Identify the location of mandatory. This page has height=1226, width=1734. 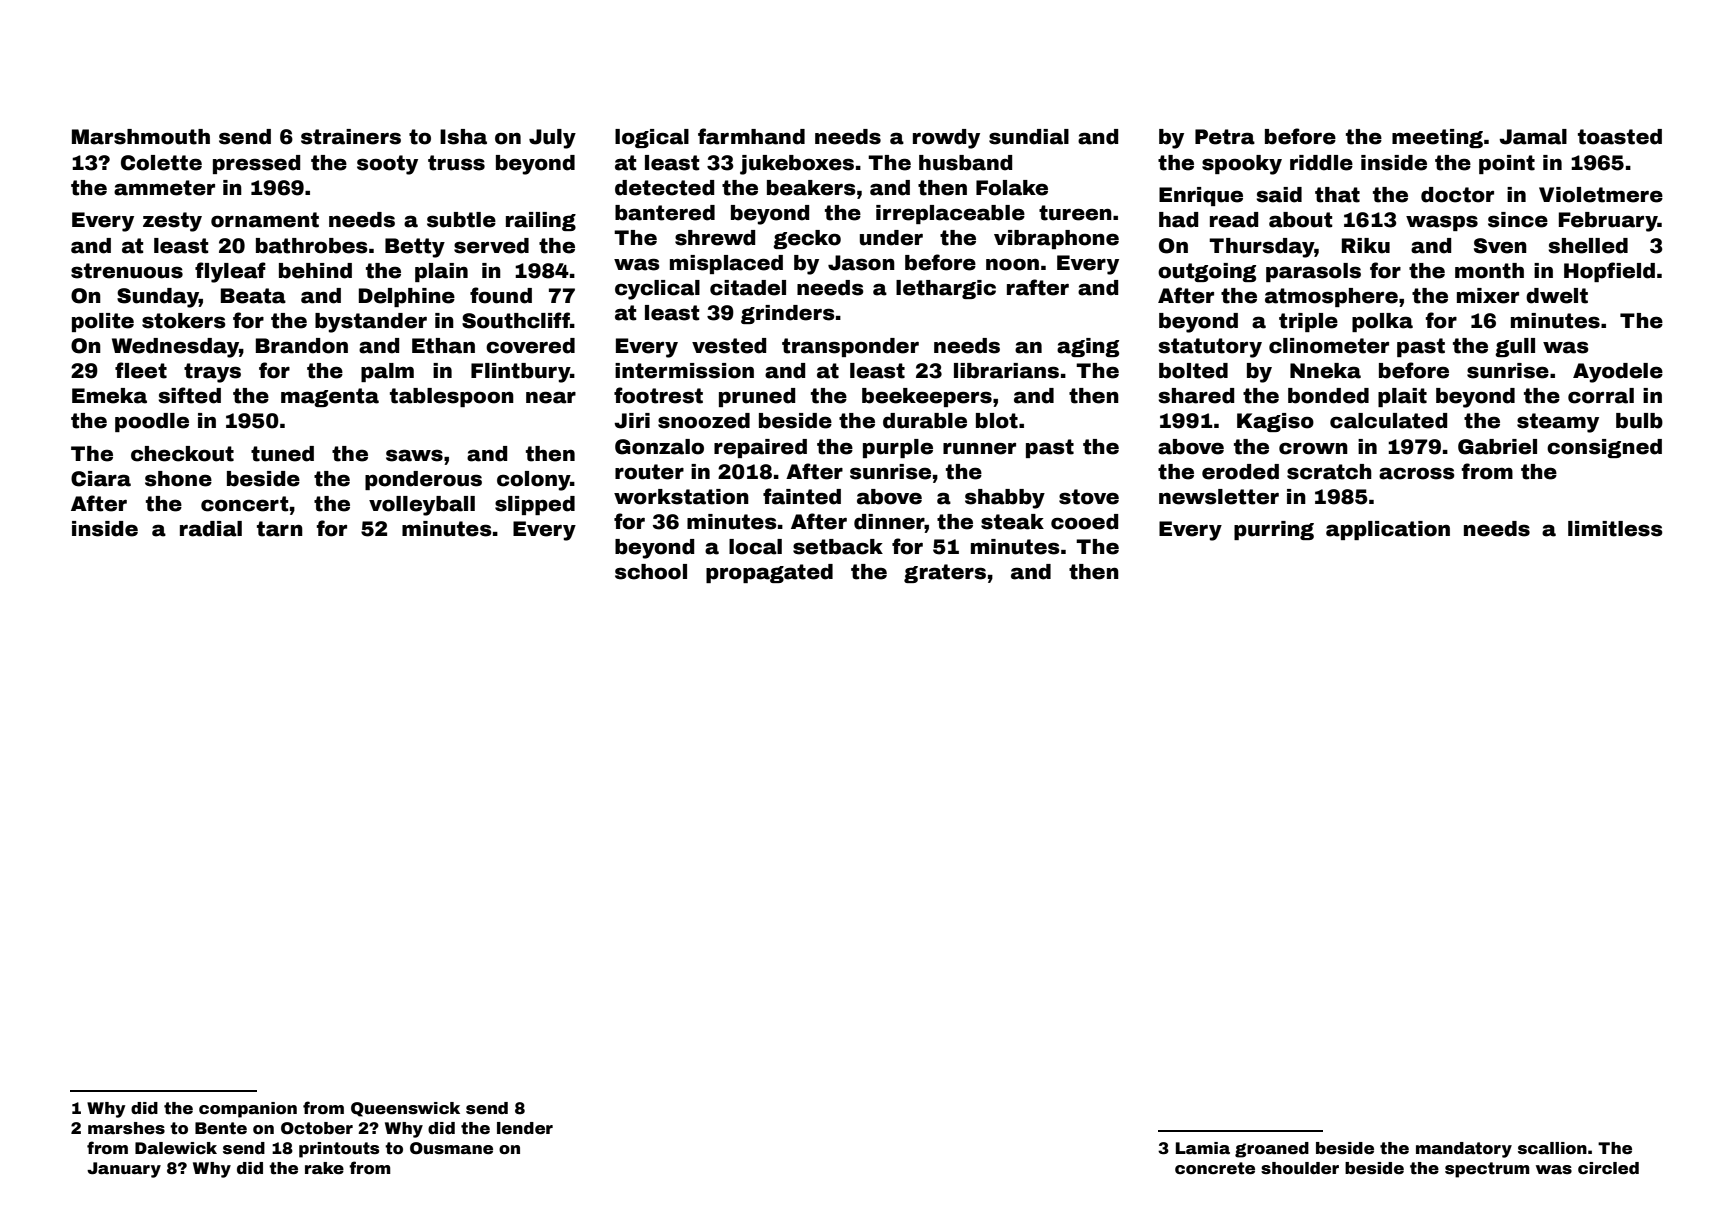
(1464, 1150).
